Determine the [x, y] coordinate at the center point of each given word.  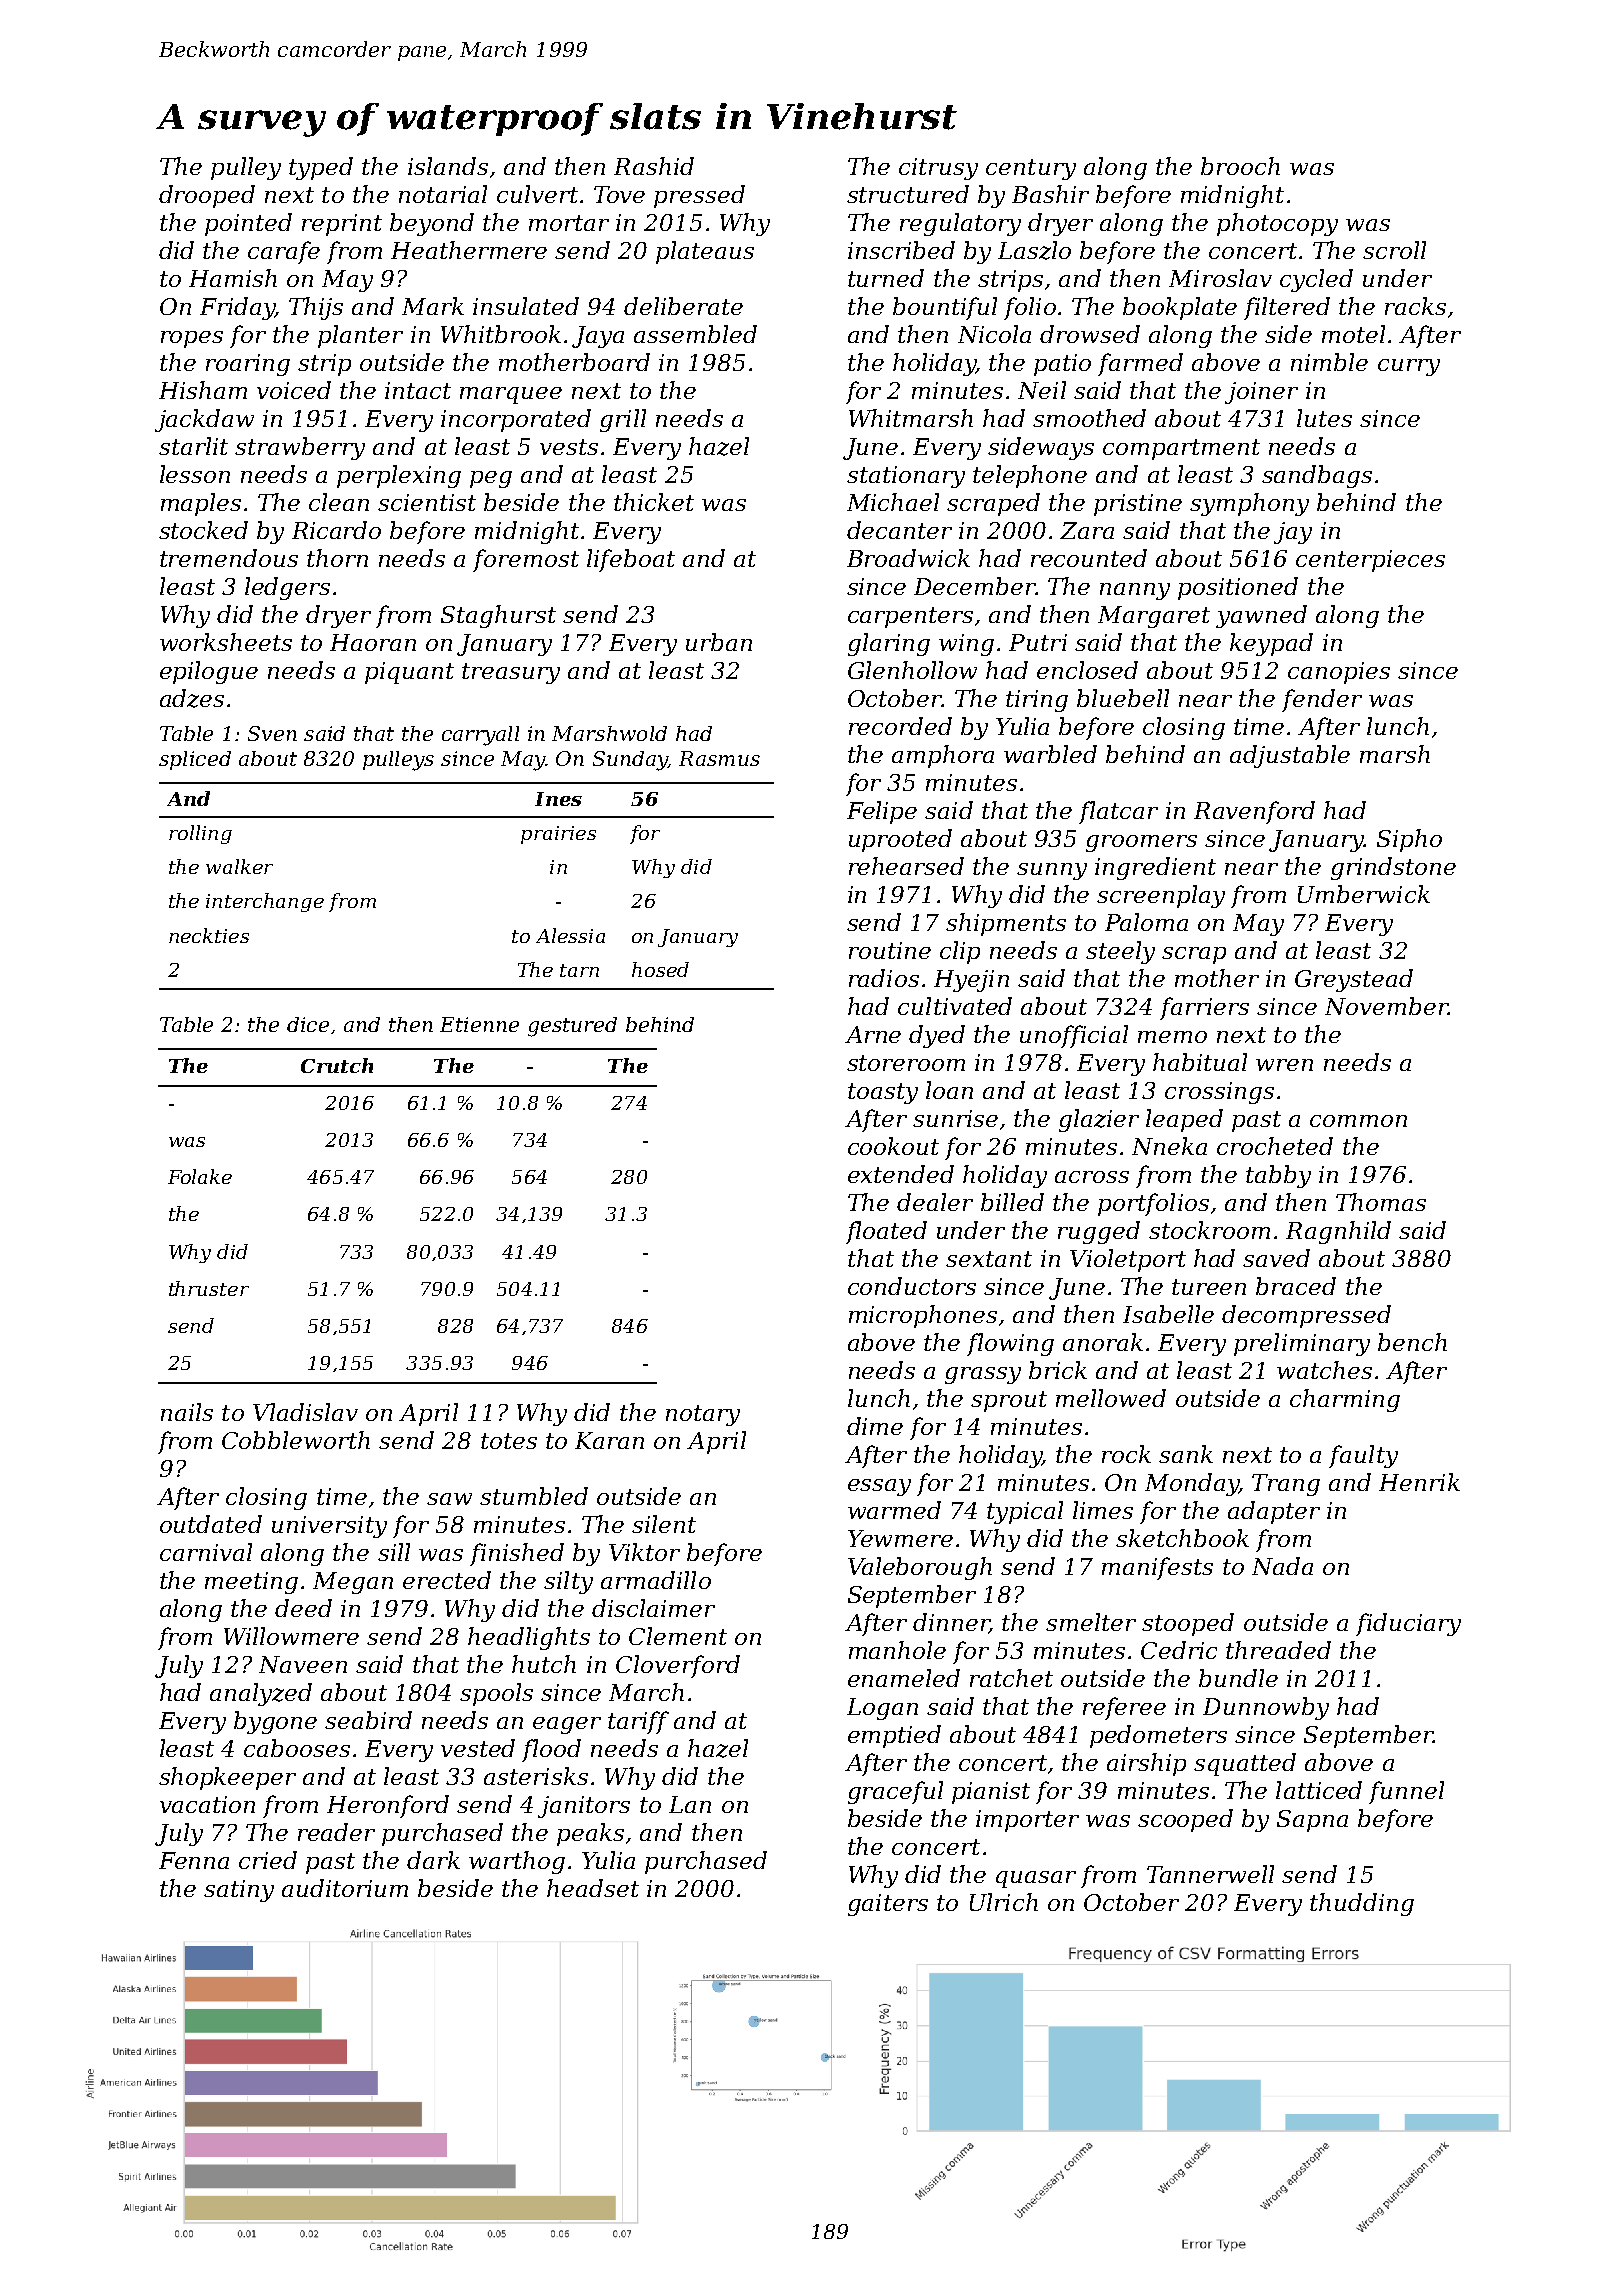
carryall [480, 736]
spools [496, 1694]
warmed [894, 1510]
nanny [1135, 591]
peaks [590, 1834]
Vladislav [305, 1412]
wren [1284, 1065]
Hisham [203, 390]
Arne [873, 1034]
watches [1324, 1370]
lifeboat [631, 560]
